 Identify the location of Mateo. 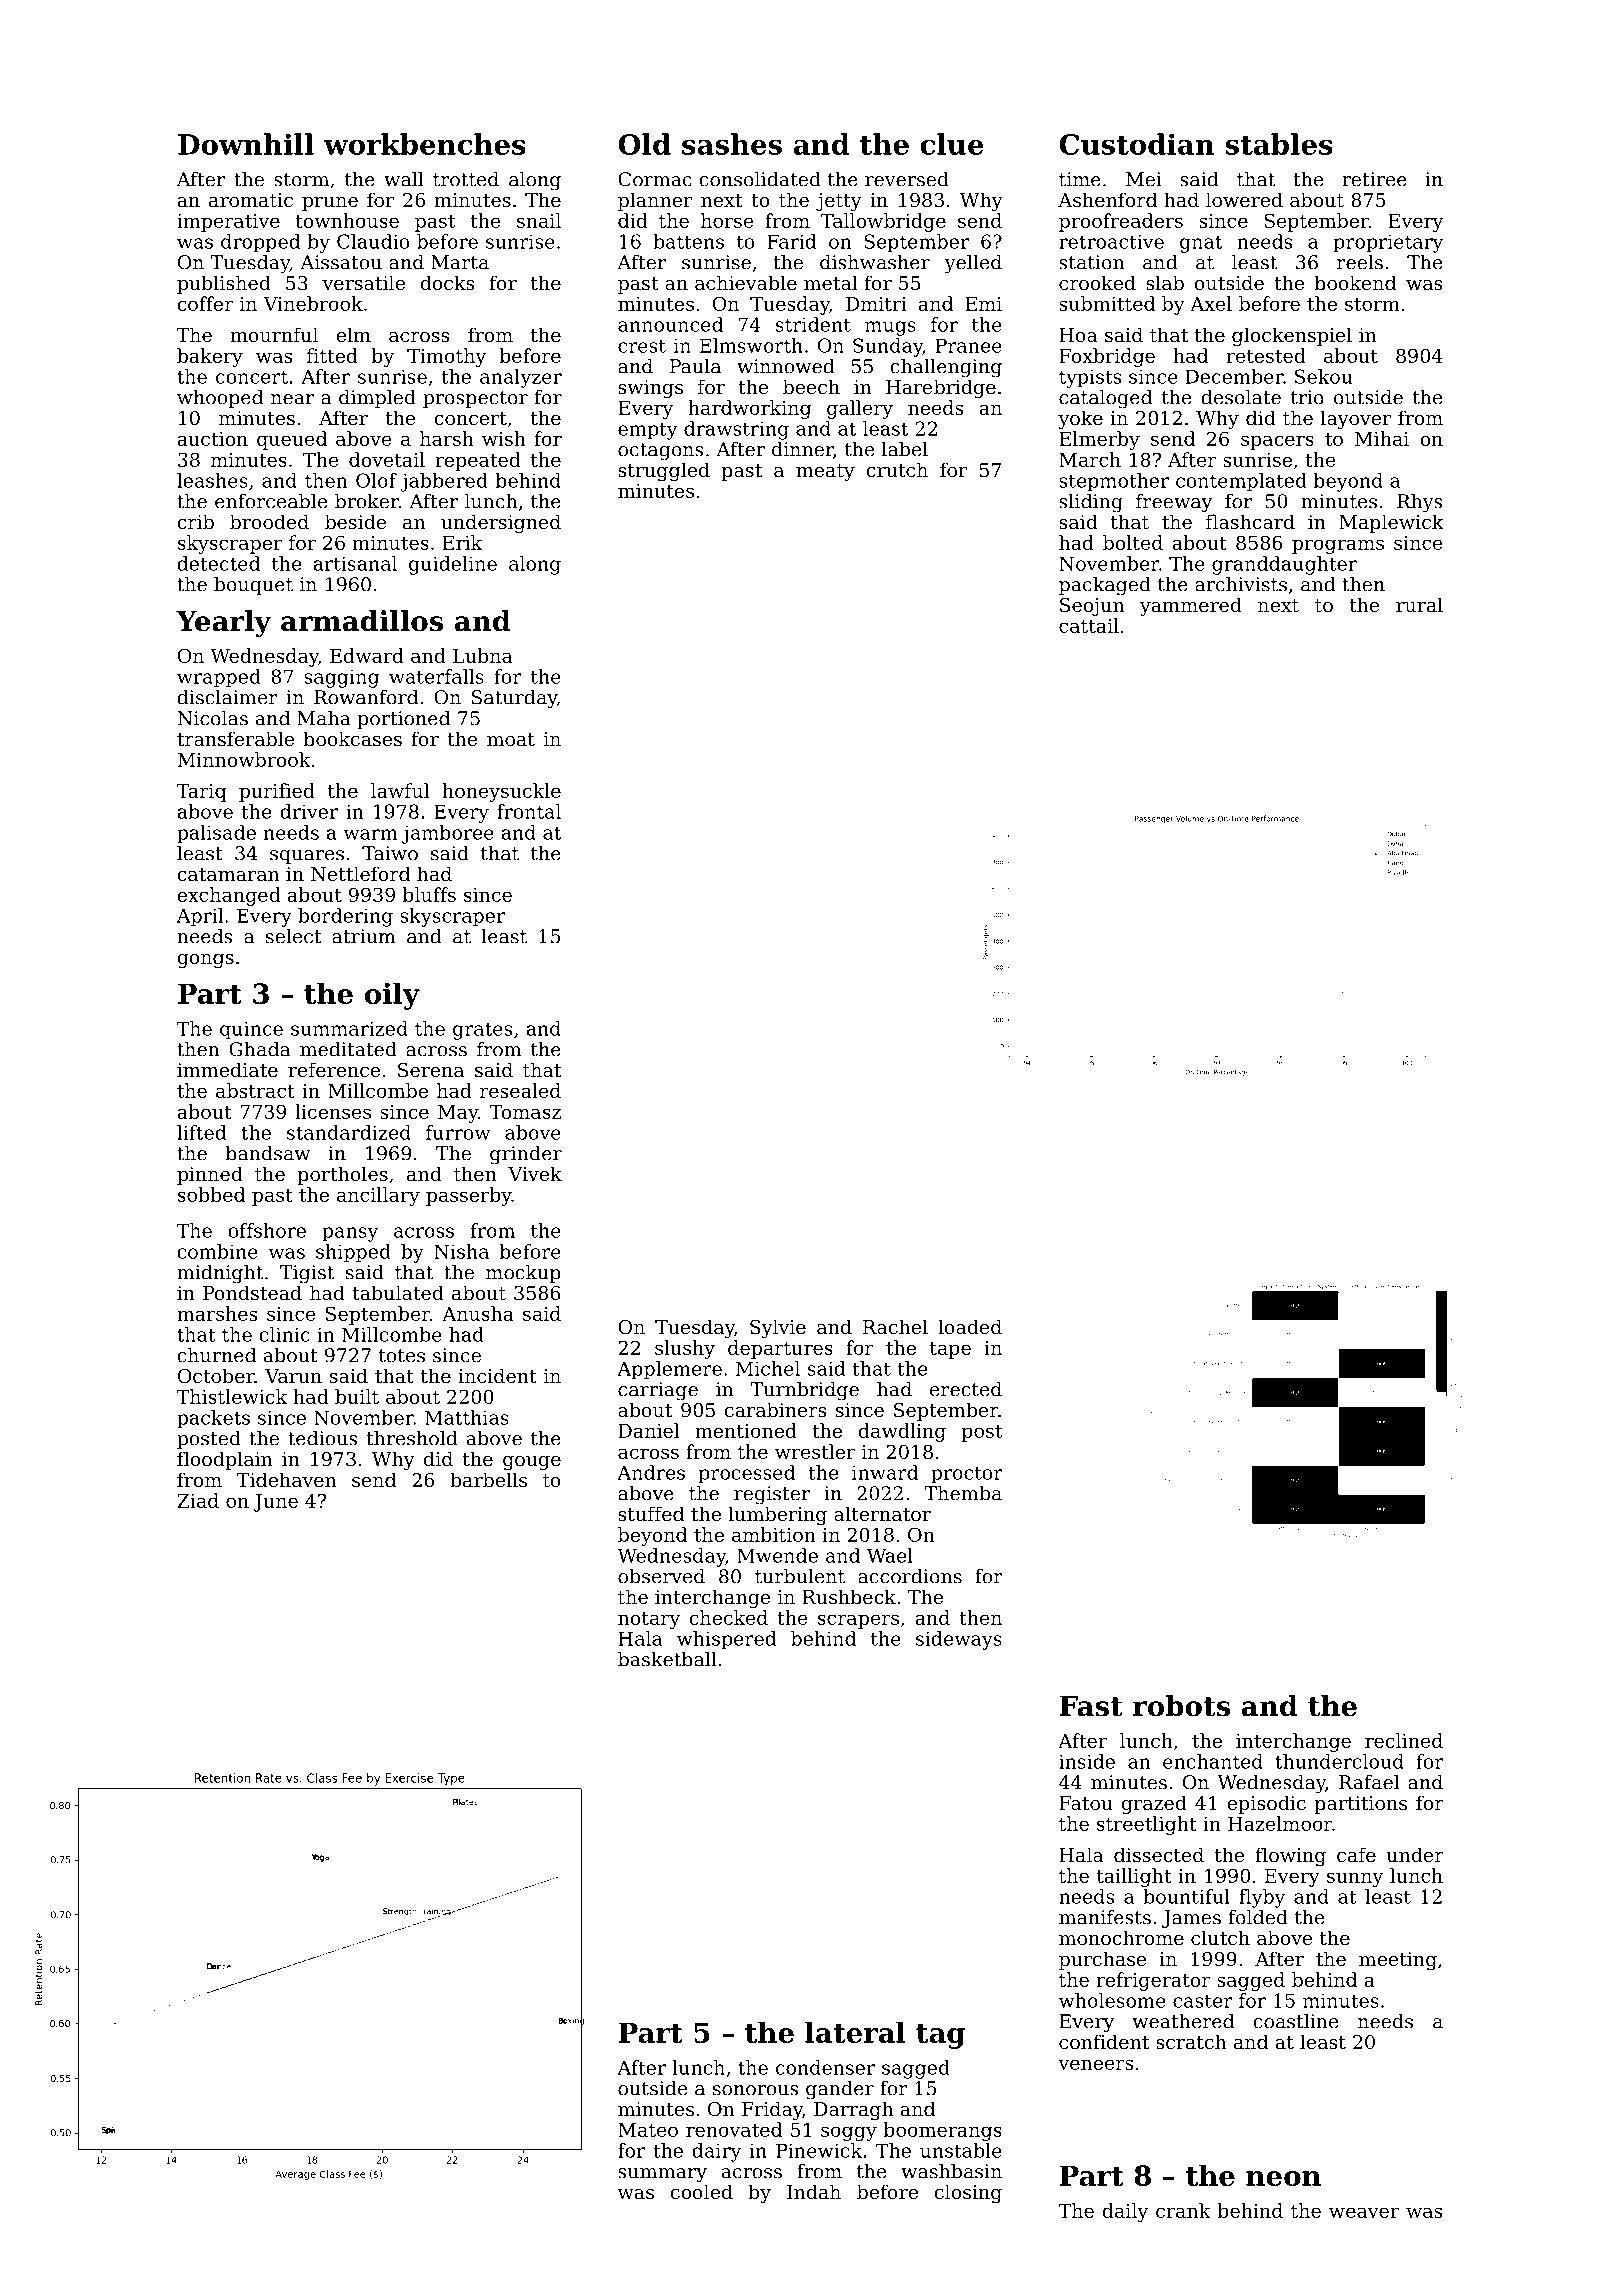
(648, 2130).
